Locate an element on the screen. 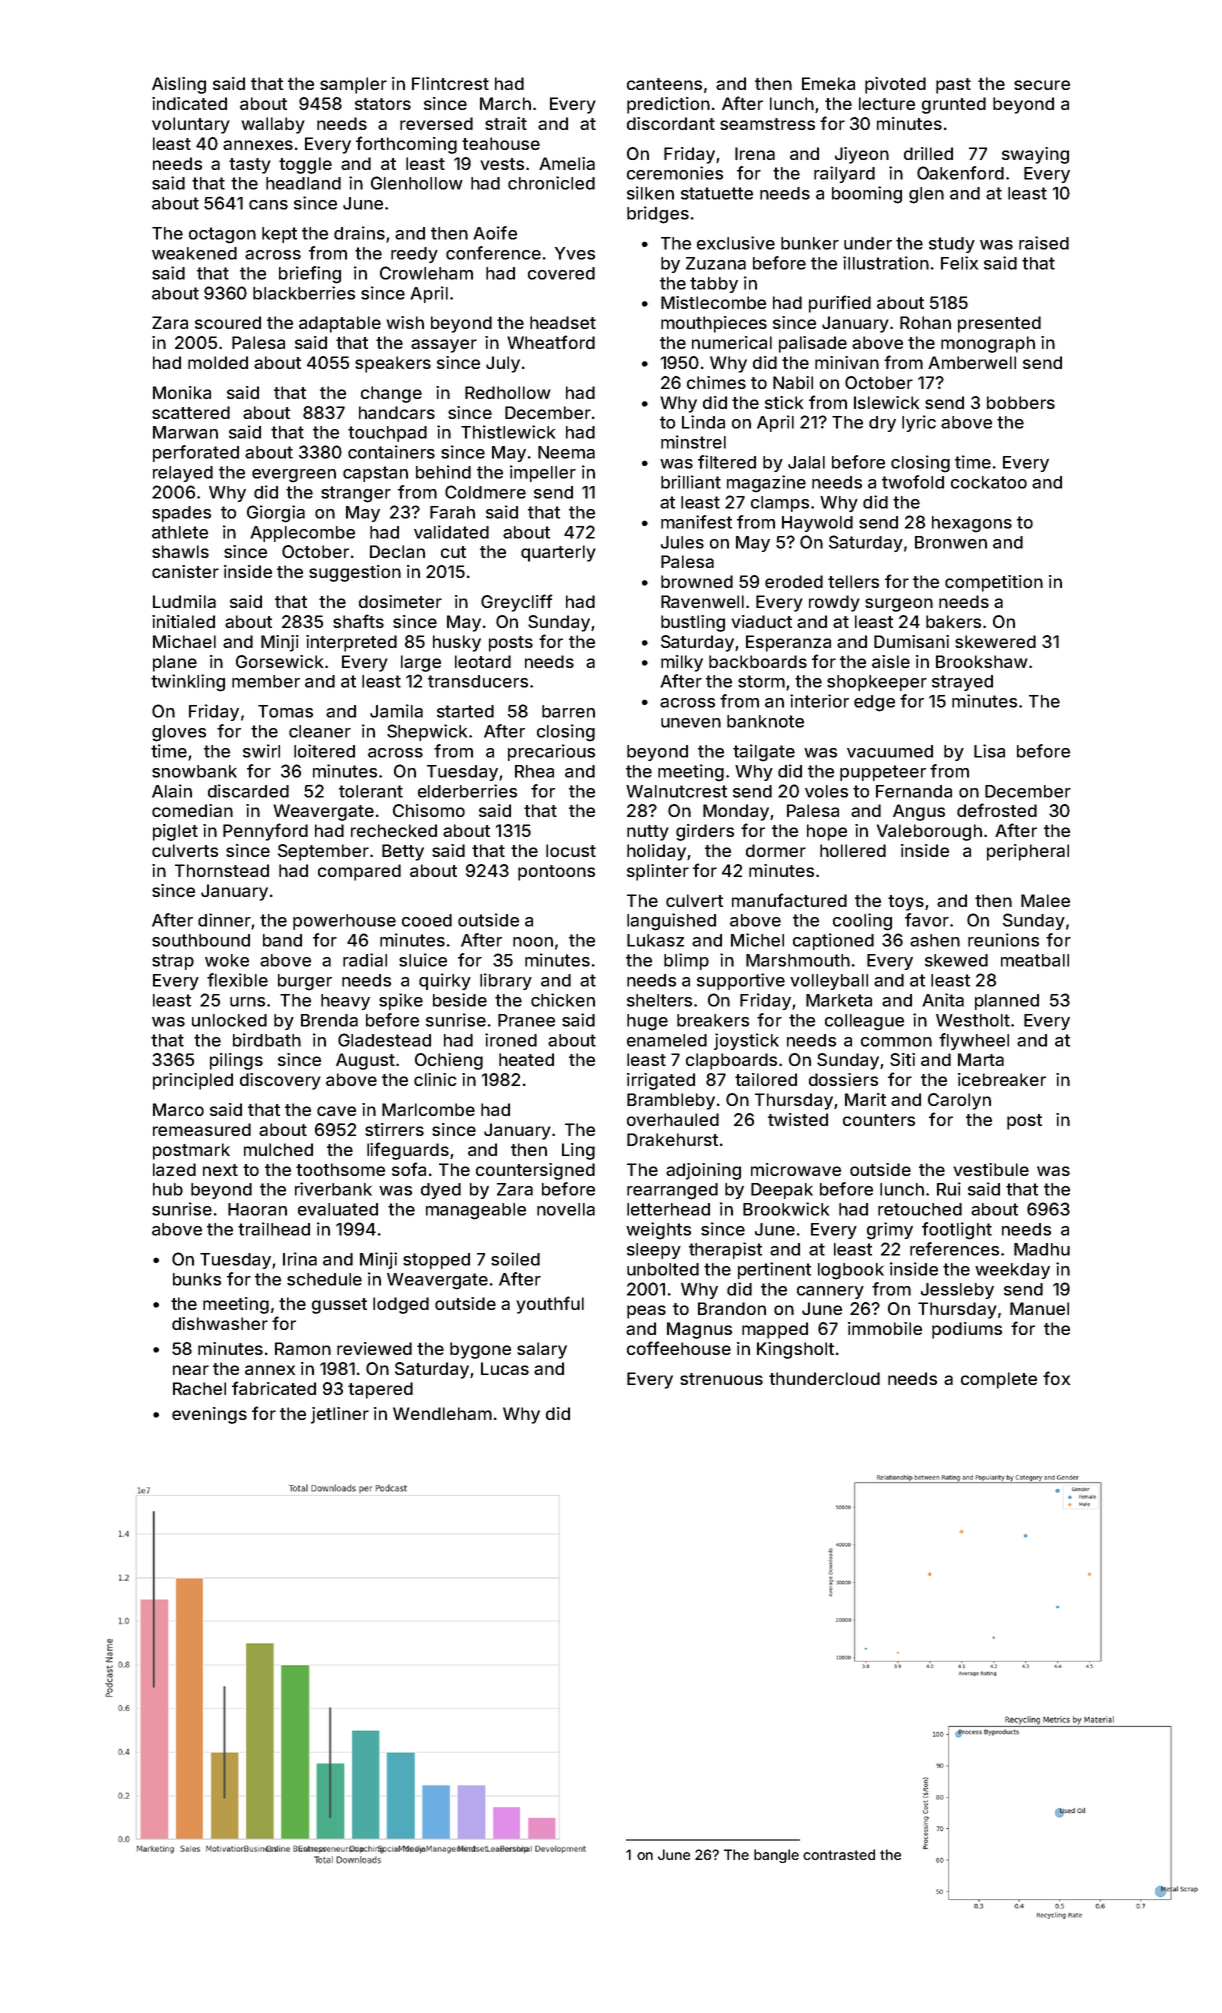 The image size is (1222, 2013). indicated is located at coordinates (189, 103).
